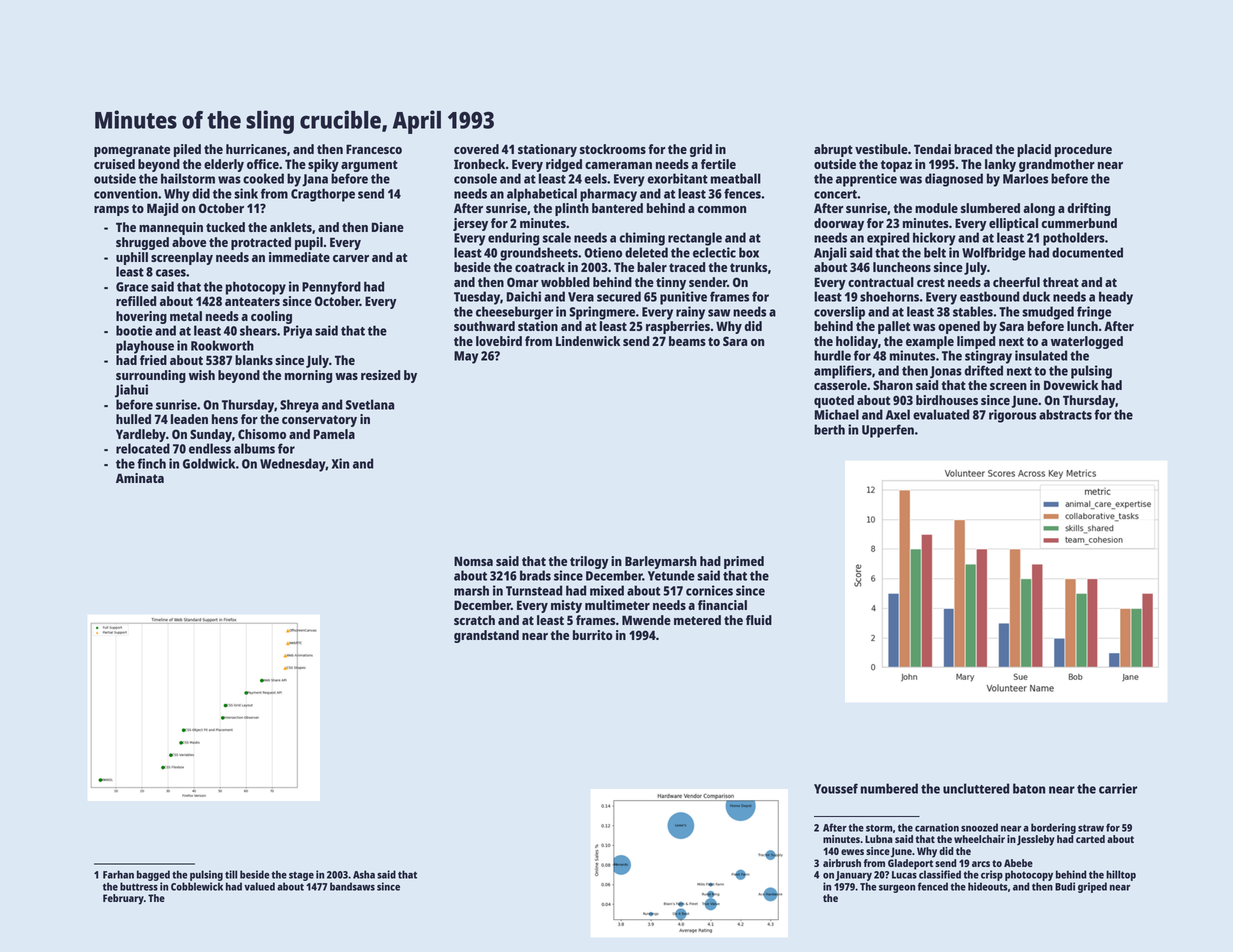  What do you see at coordinates (486, 636) in the page?
I see `grandstand` at bounding box center [486, 636].
